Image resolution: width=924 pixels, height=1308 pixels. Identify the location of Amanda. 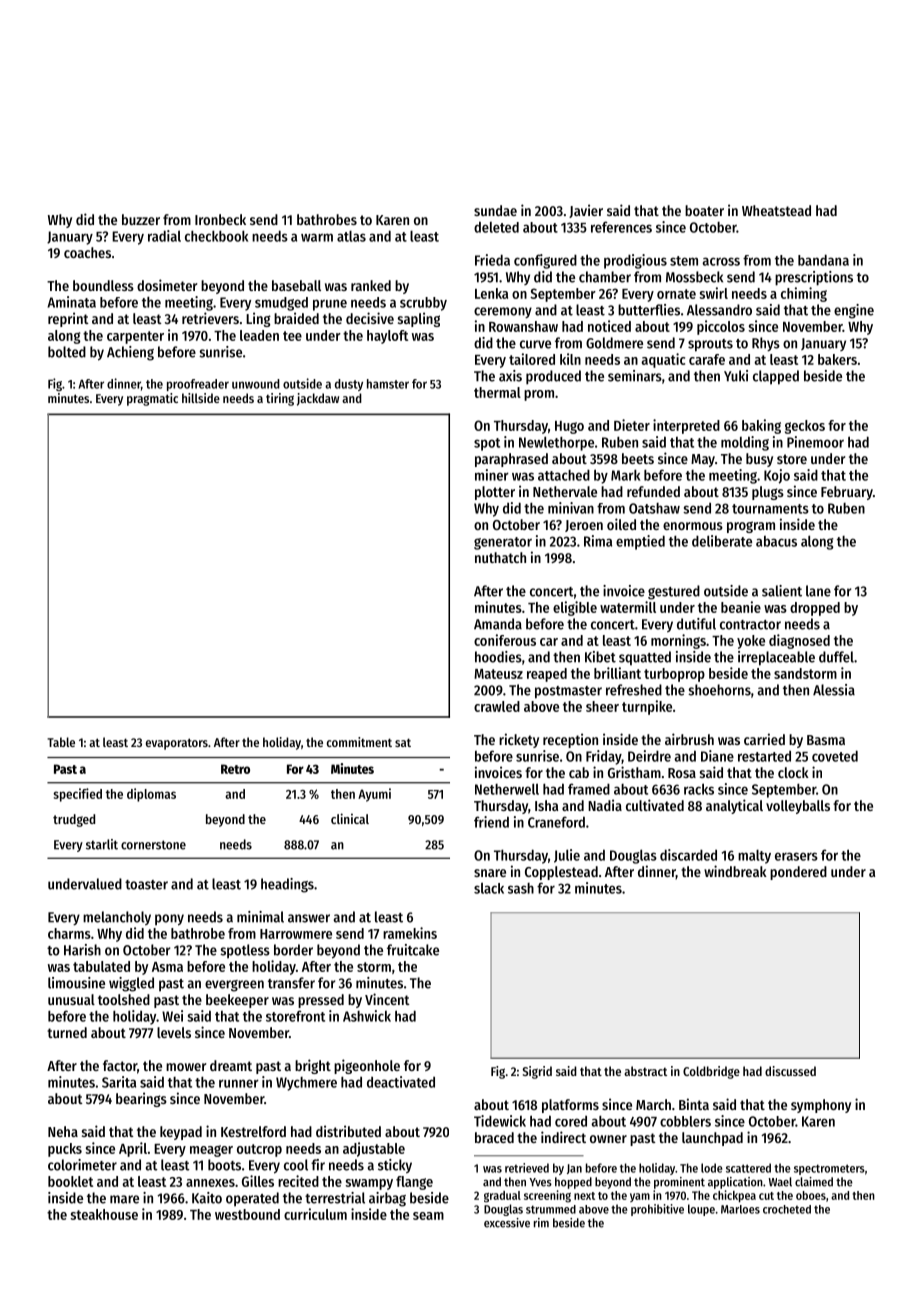
(498, 624).
